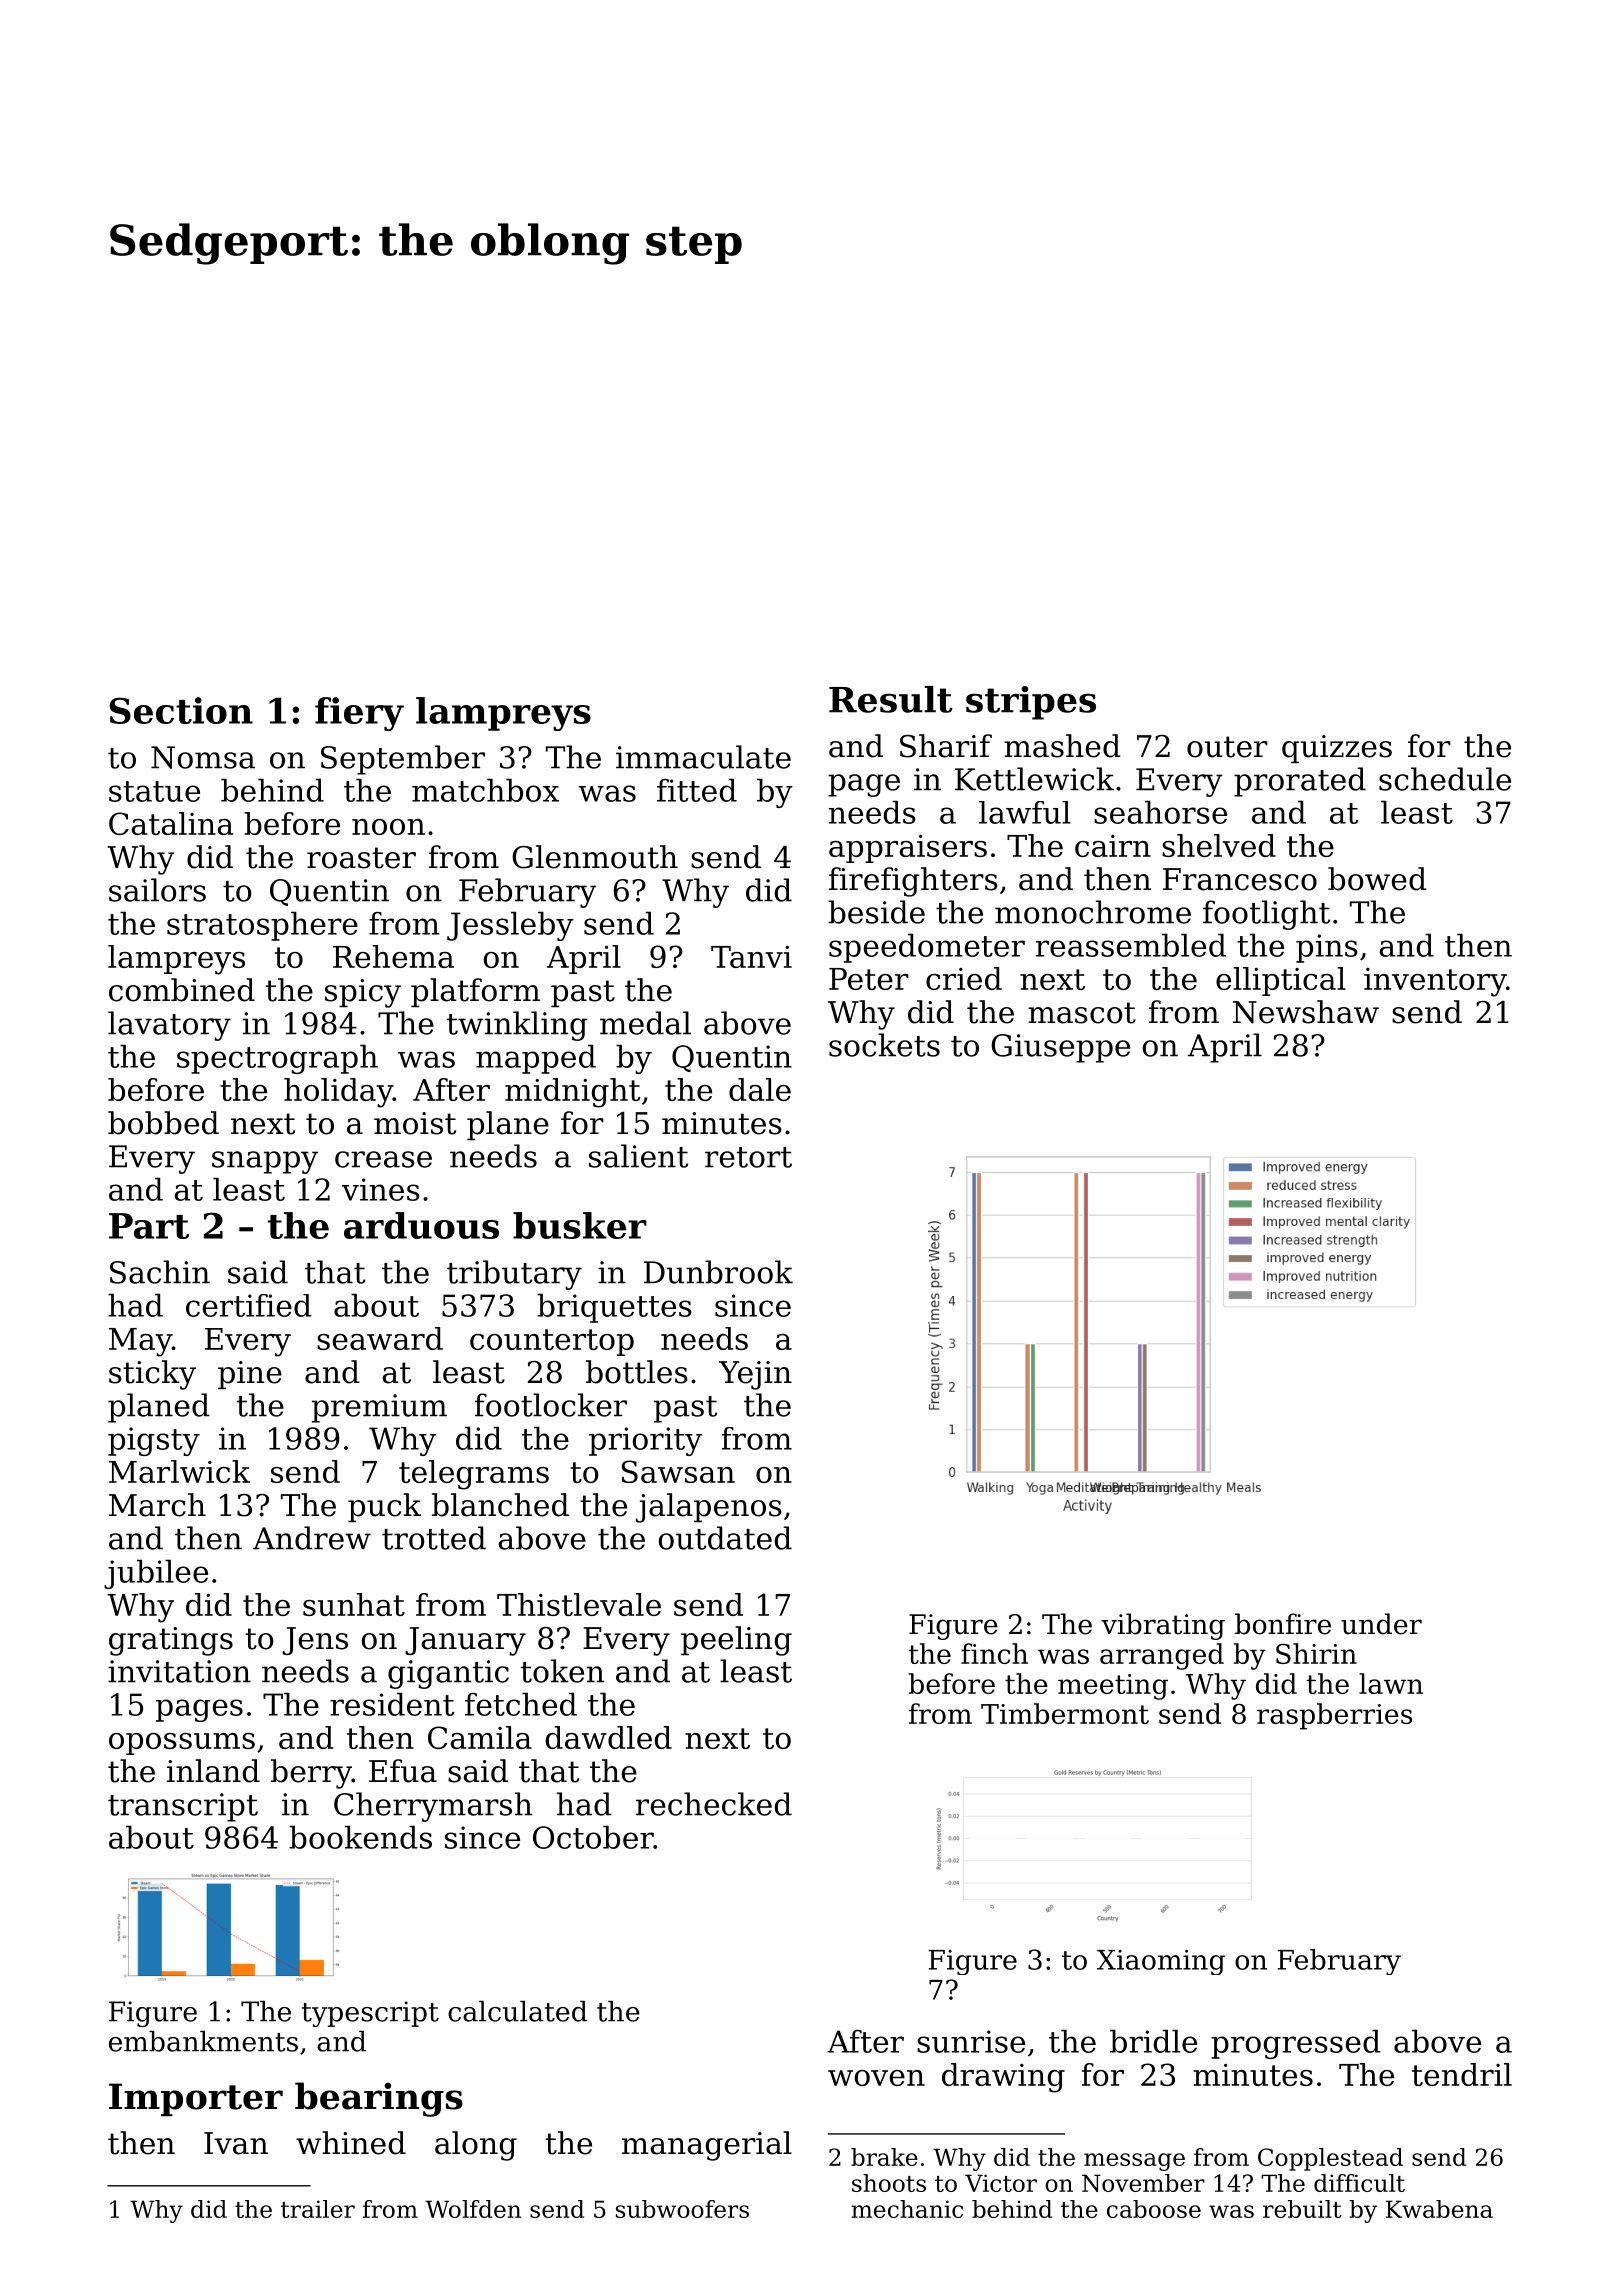  Describe the element at coordinates (360, 1837) in the image. I see `bookends` at that location.
